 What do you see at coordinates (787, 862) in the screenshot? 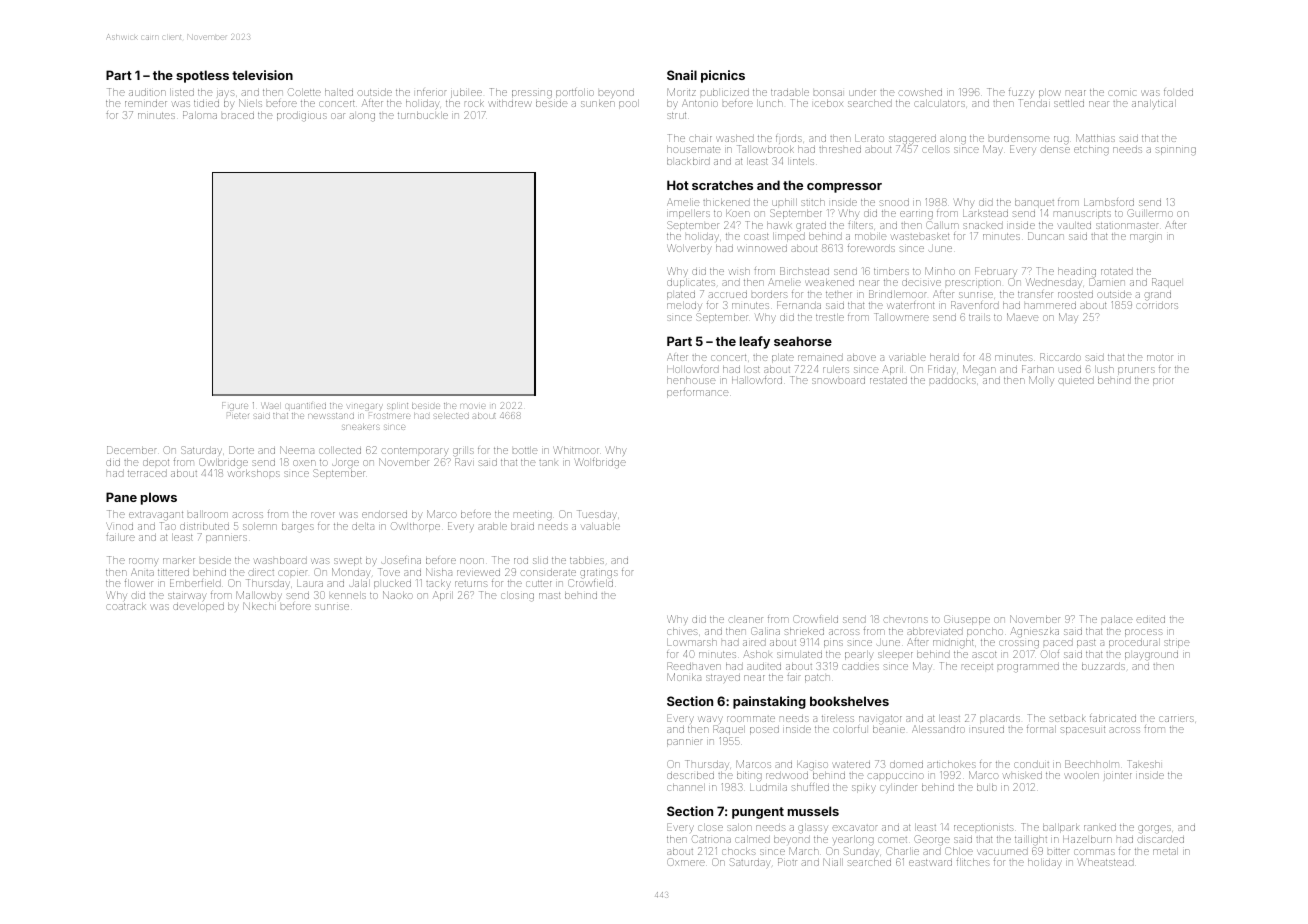
I see `Piotr` at bounding box center [787, 862].
